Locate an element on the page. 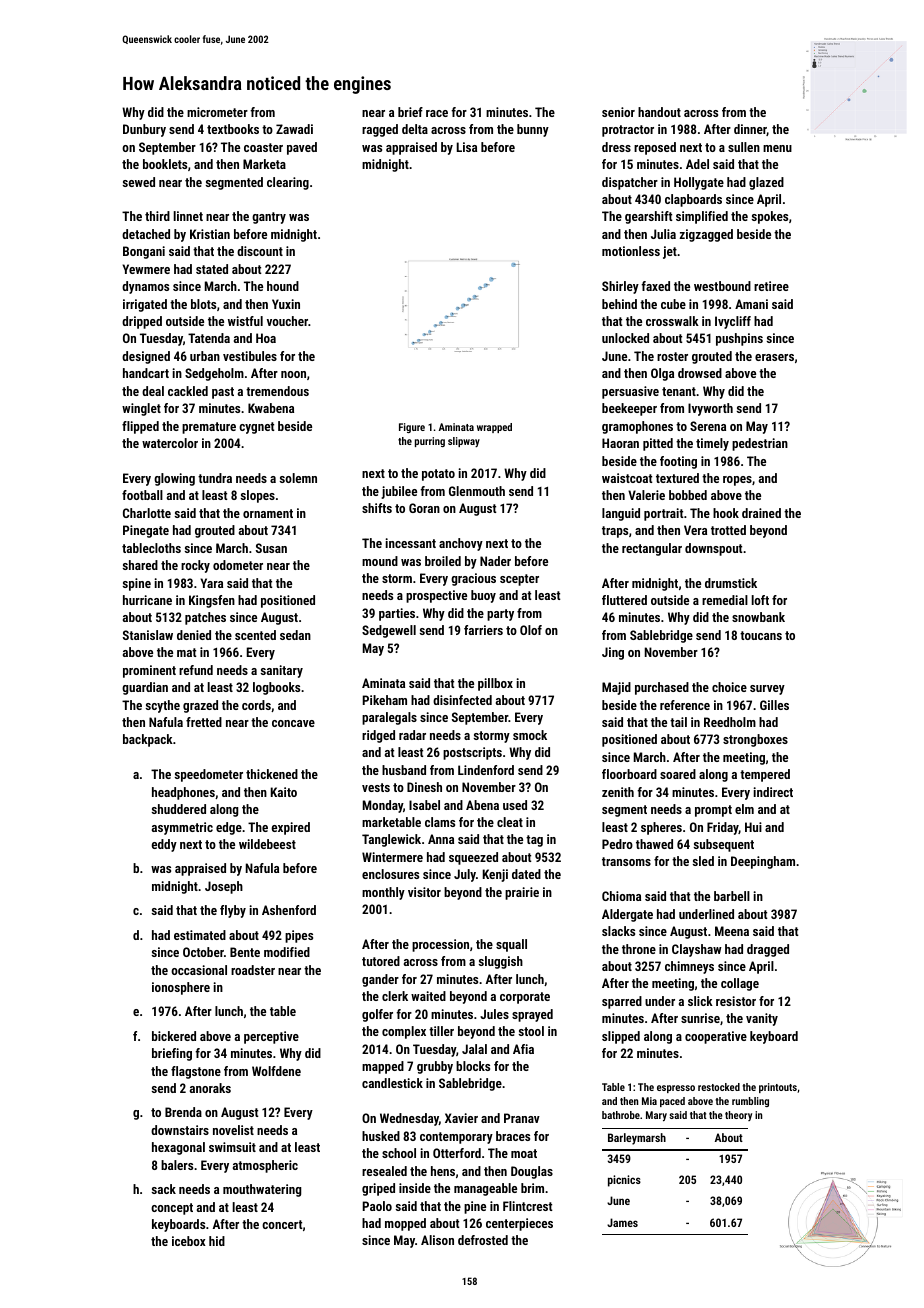 The height and width of the document is (1308, 924). Yewmere is located at coordinates (146, 269).
